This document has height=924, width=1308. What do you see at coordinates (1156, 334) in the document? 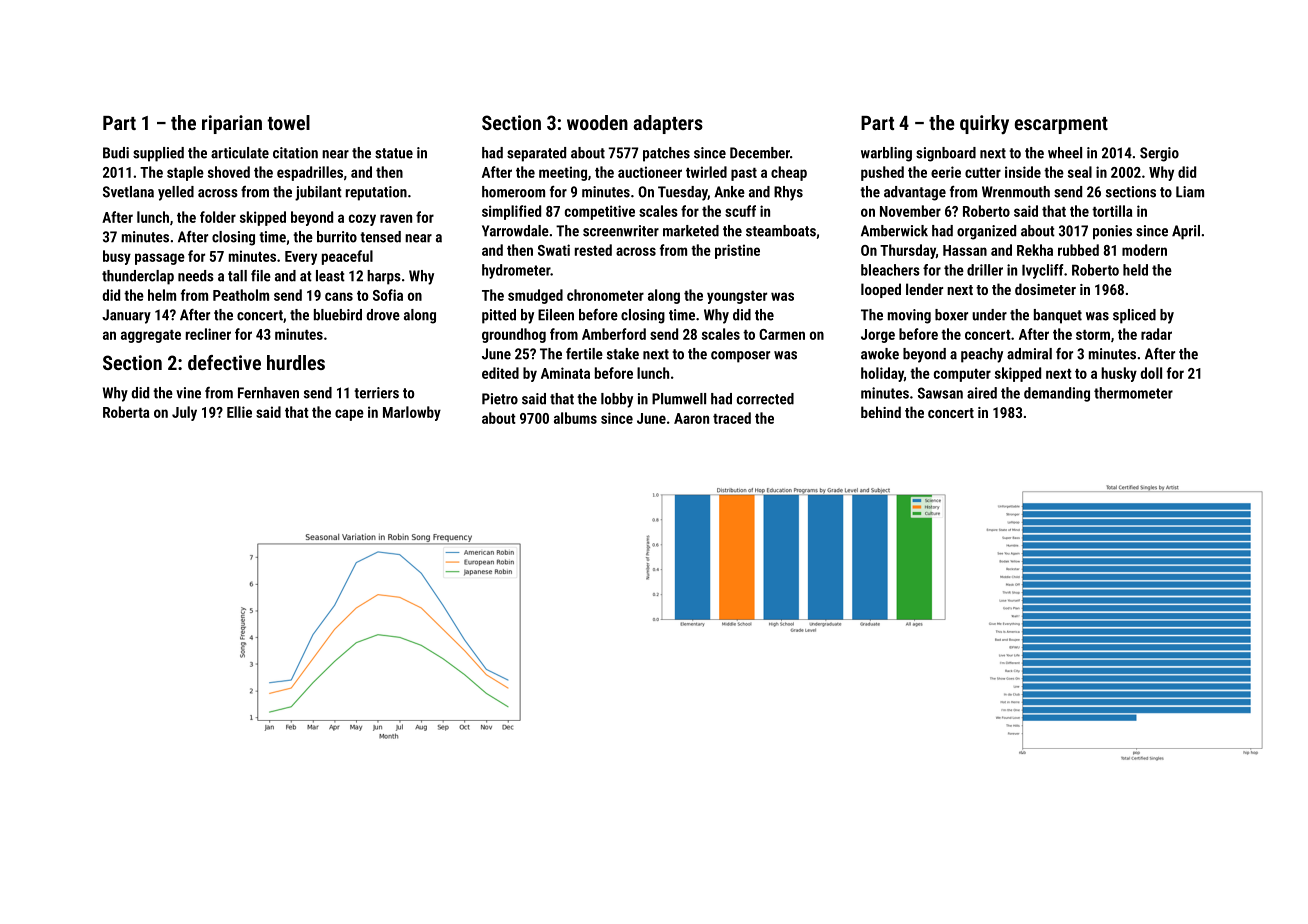
I see `radar` at bounding box center [1156, 334].
